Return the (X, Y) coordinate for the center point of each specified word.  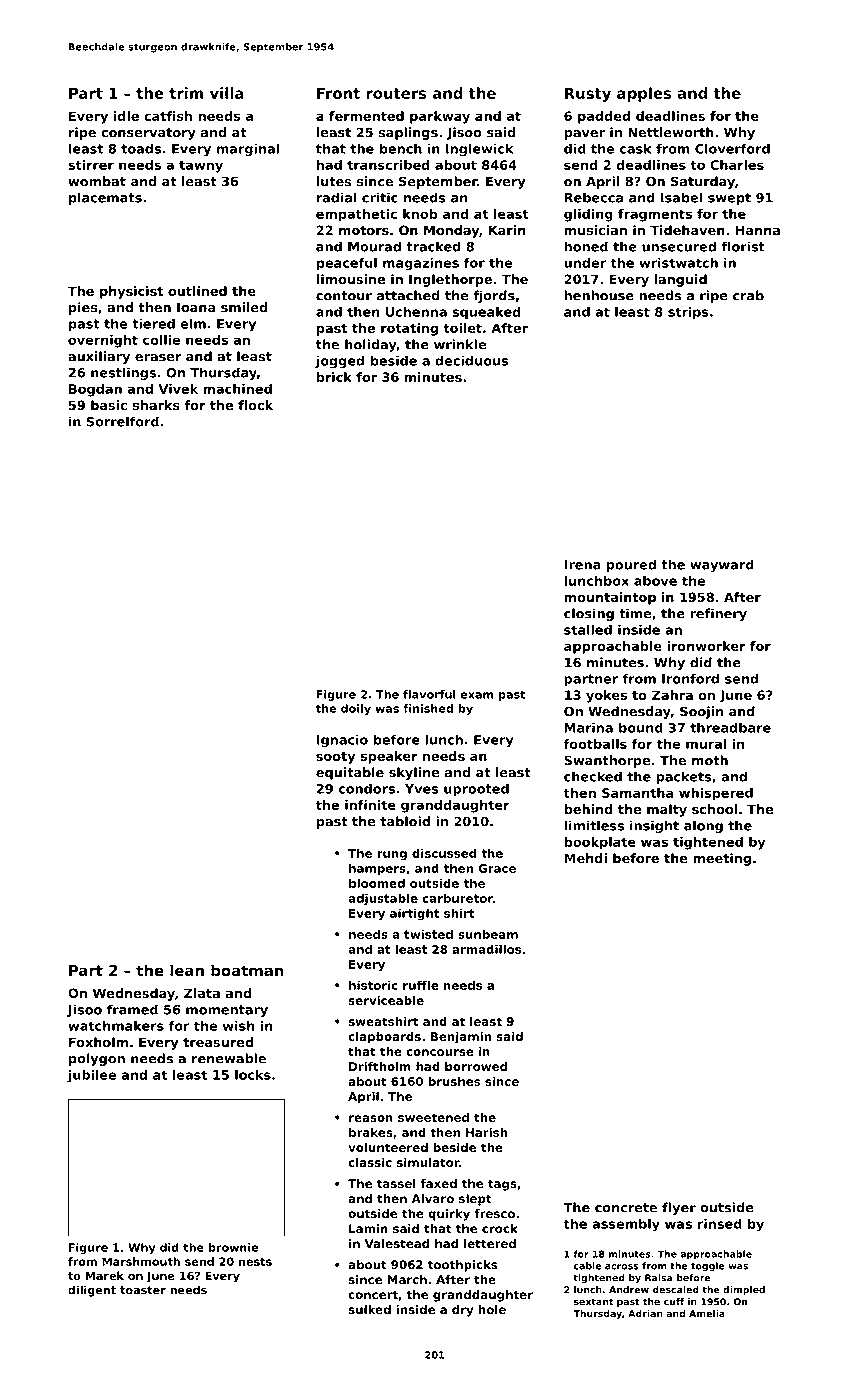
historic (373, 985)
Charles (737, 165)
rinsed (720, 1224)
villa (227, 93)
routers (396, 93)
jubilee (91, 1076)
